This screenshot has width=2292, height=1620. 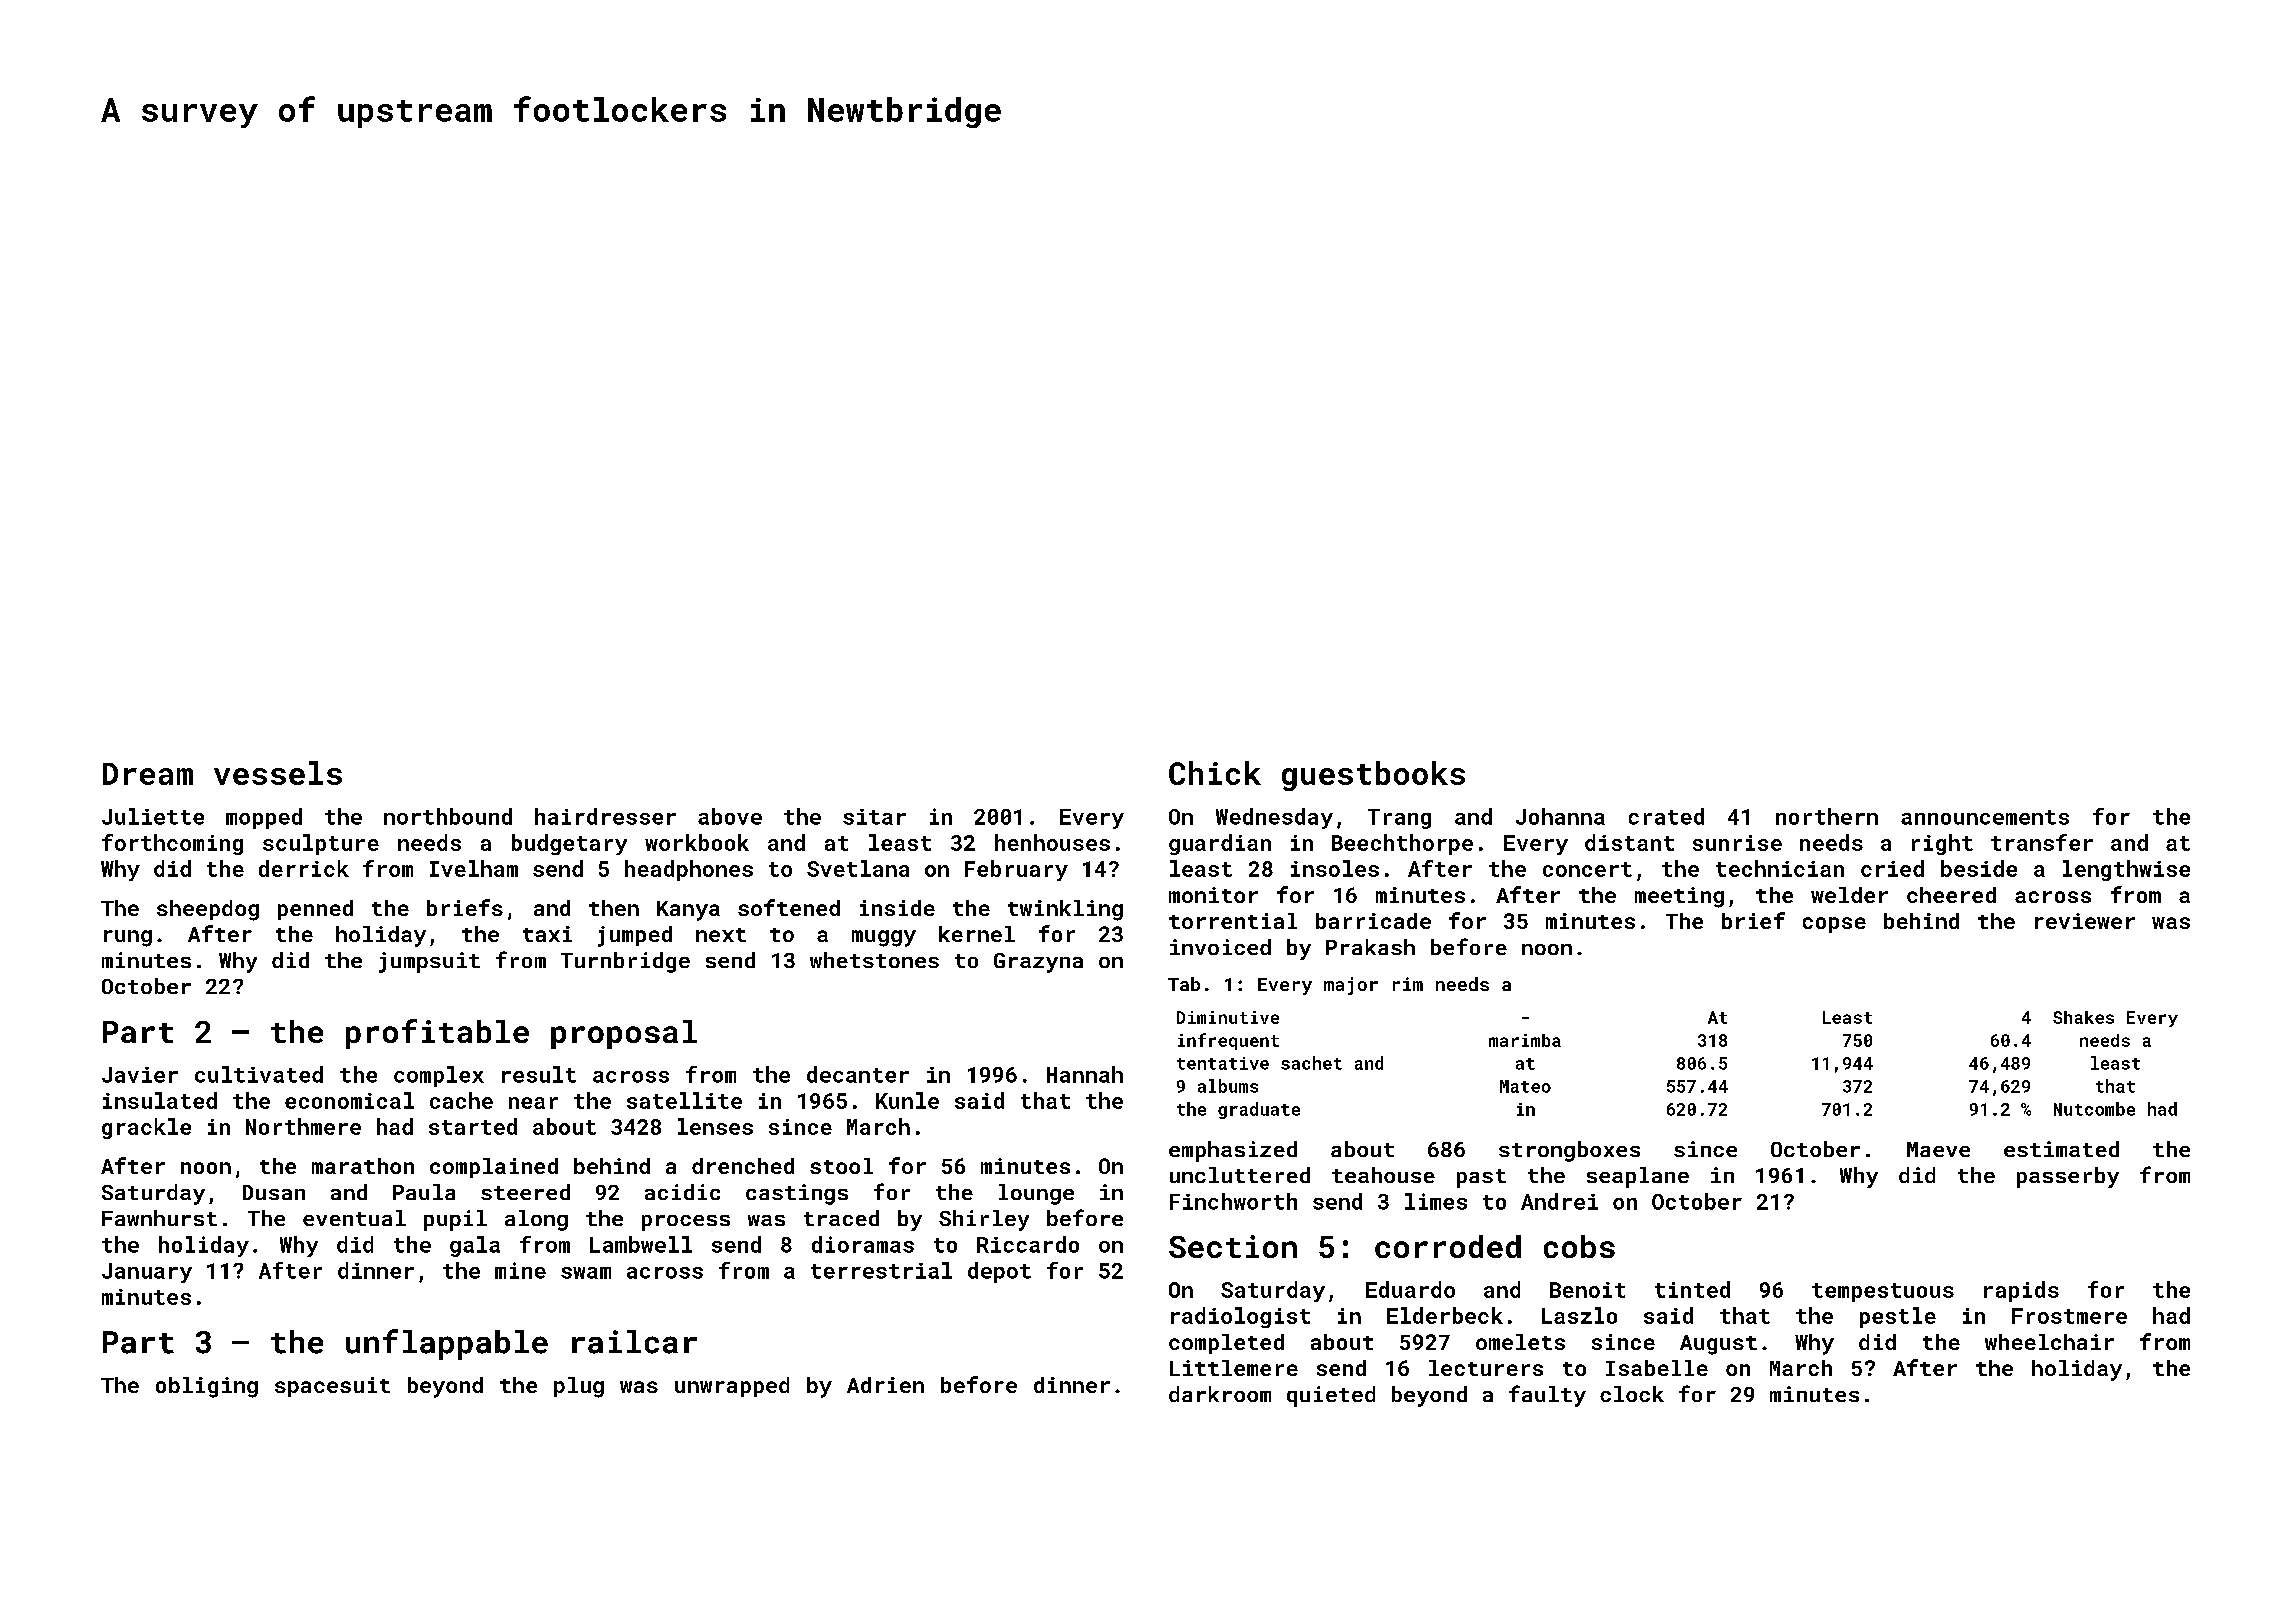 I want to click on sitar, so click(x=874, y=817).
